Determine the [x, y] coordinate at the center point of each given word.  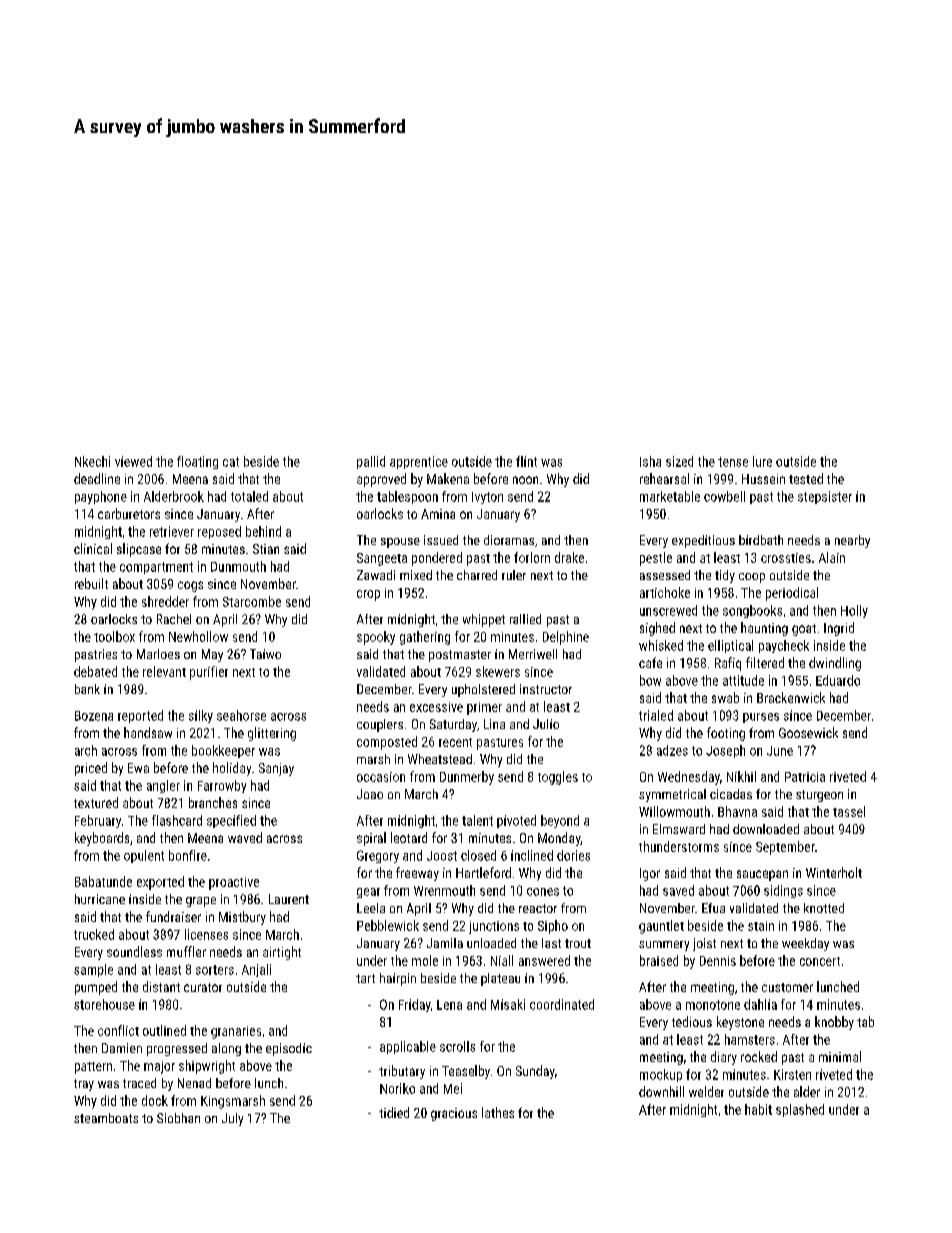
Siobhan [178, 1118]
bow [650, 680]
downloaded [766, 829]
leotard [409, 837]
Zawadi [376, 575]
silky [201, 716]
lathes [498, 1112]
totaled [249, 496]
